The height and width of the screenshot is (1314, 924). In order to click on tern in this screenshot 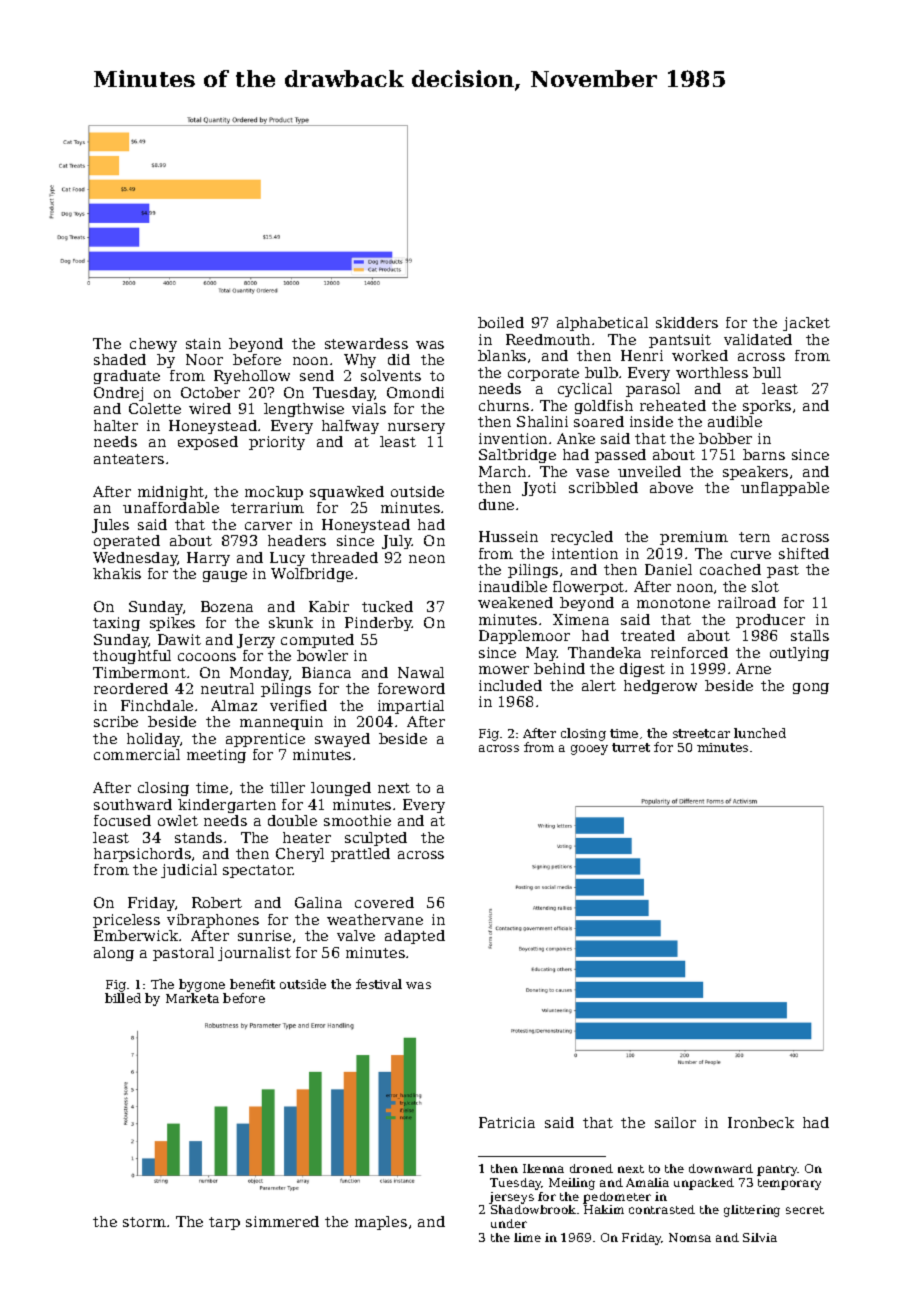, I will do `click(754, 537)`.
